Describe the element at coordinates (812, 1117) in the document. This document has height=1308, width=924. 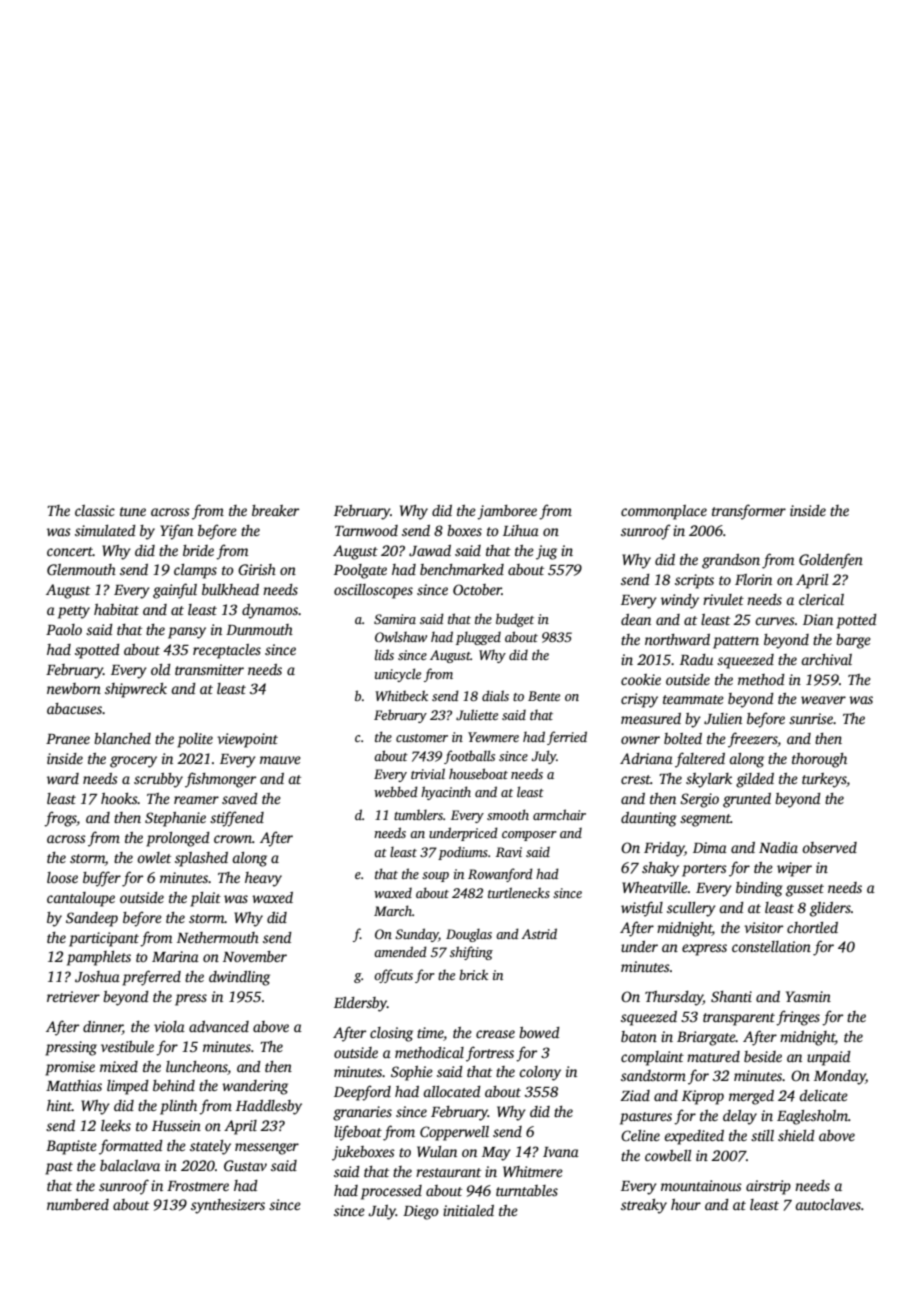
I see `Eaglesholm` at that location.
